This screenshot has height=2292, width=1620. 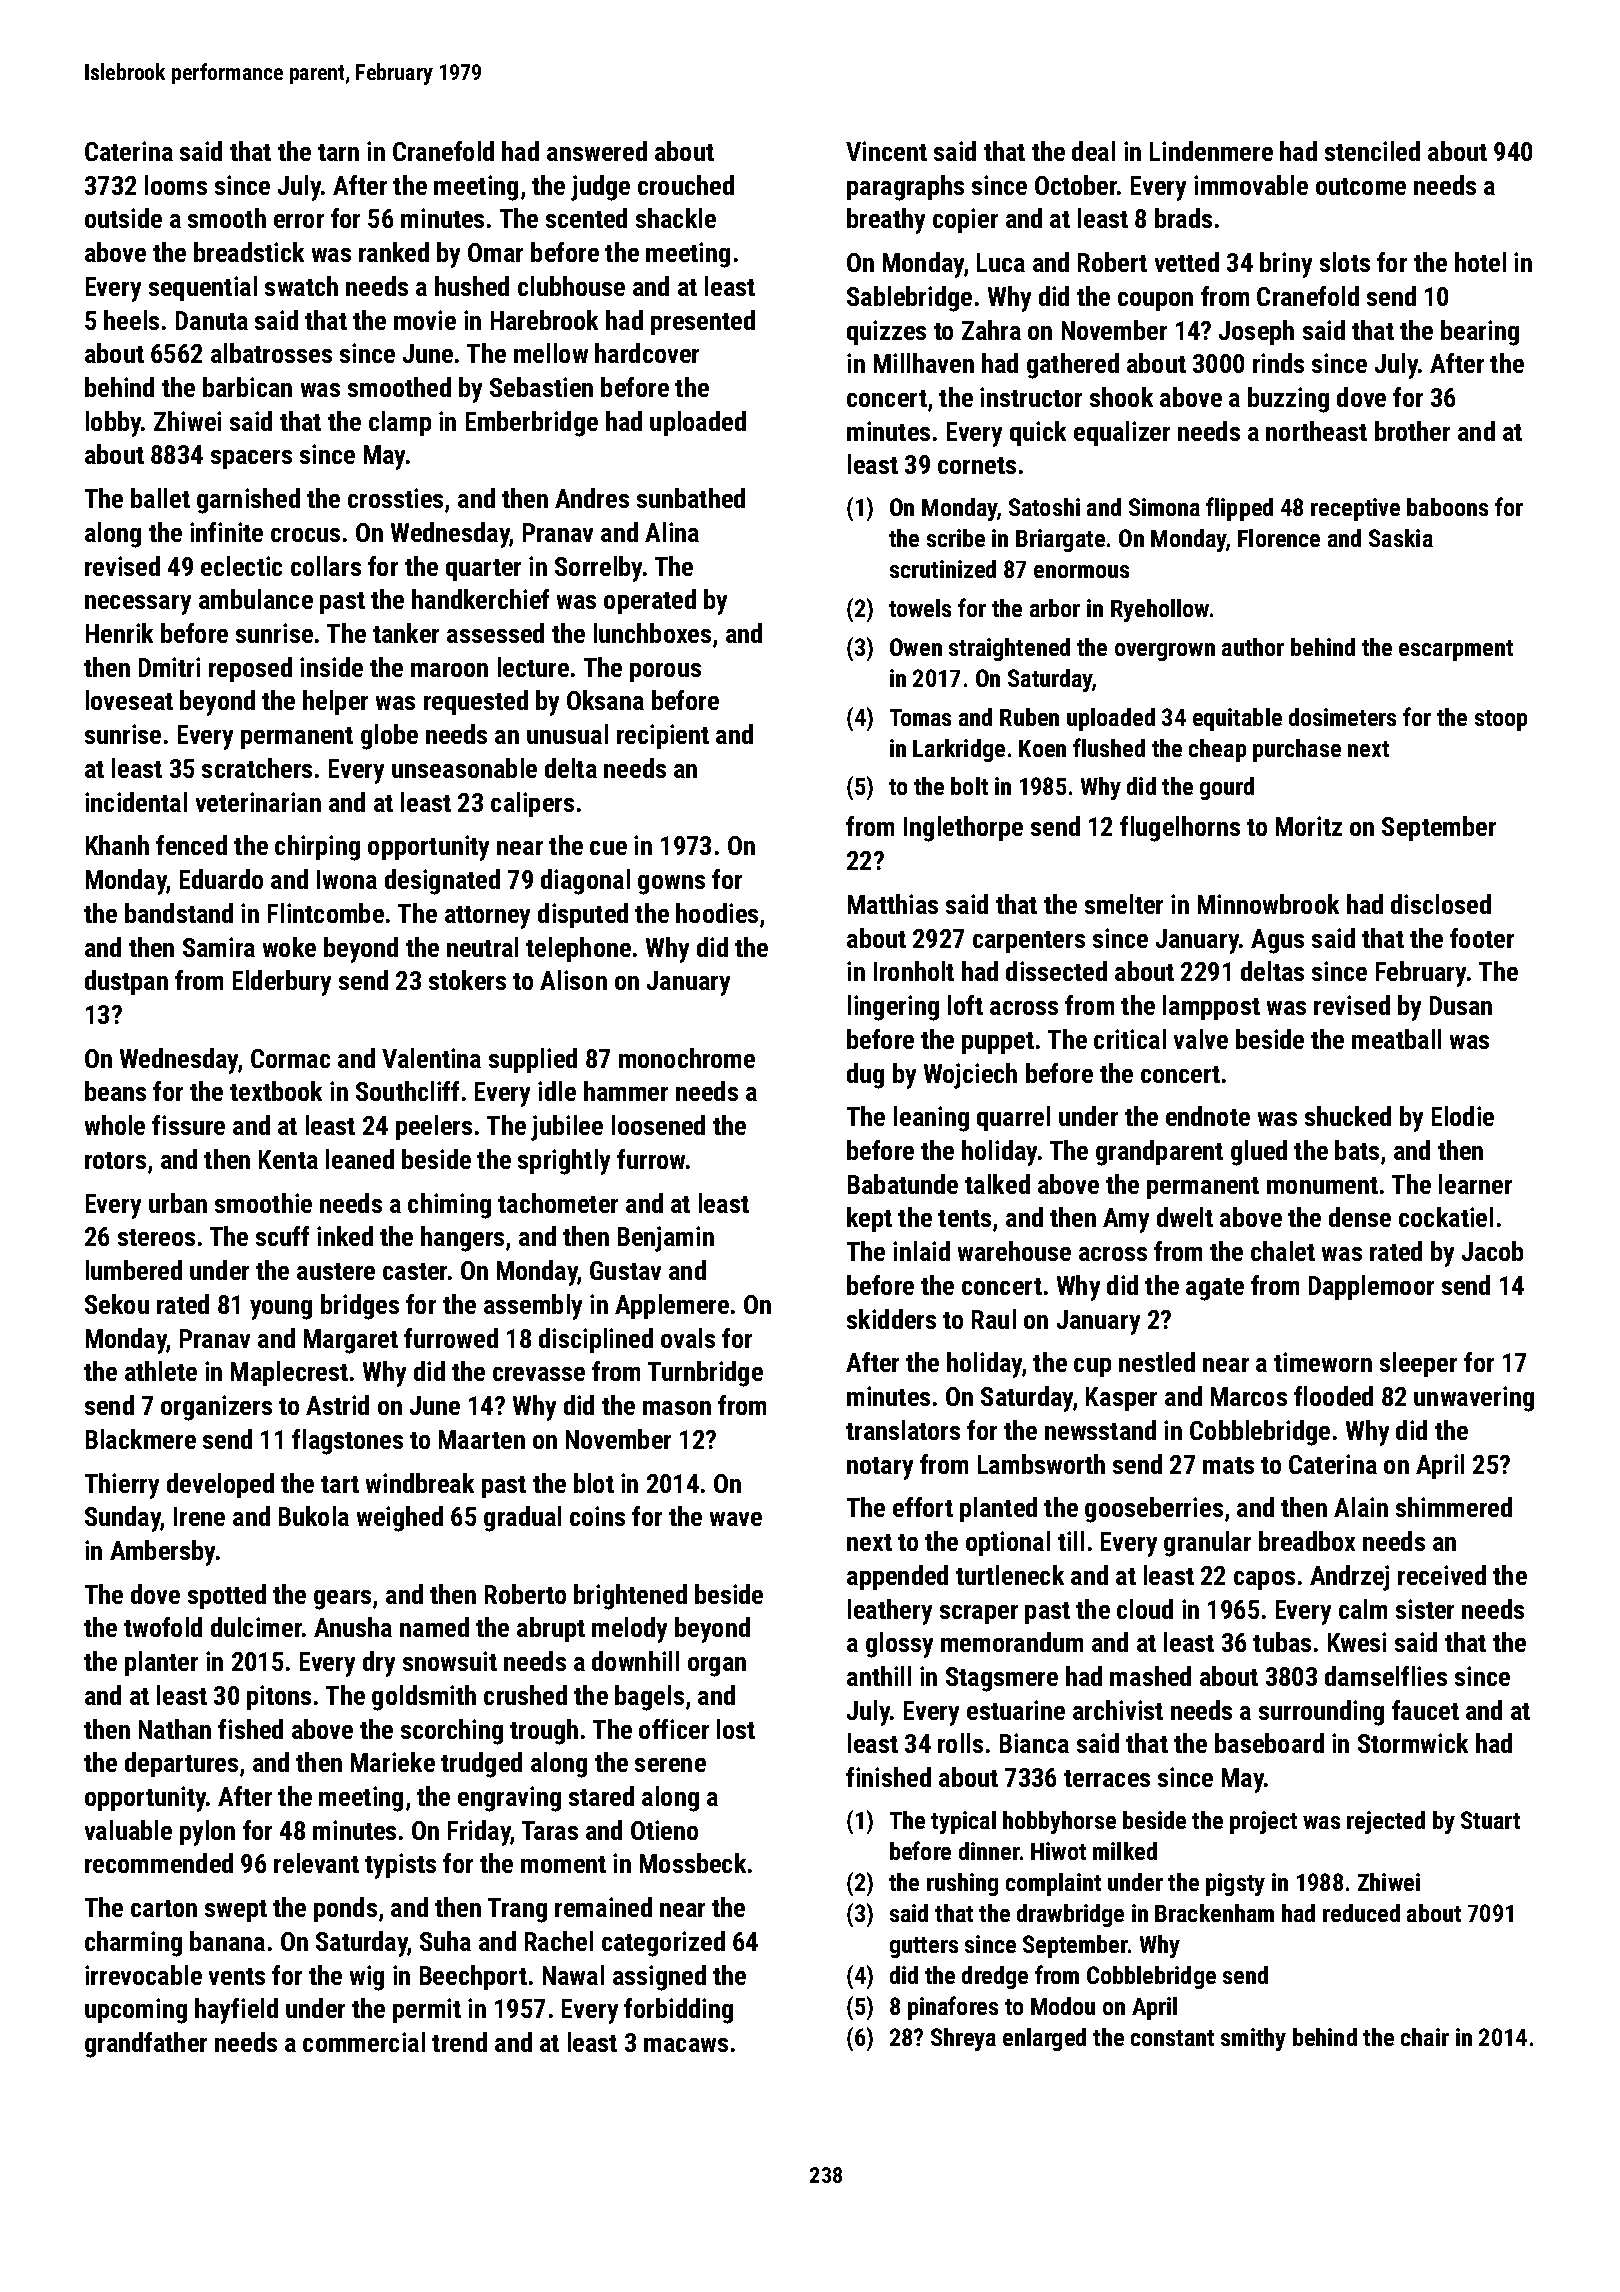 I want to click on hotel, so click(x=1480, y=262).
